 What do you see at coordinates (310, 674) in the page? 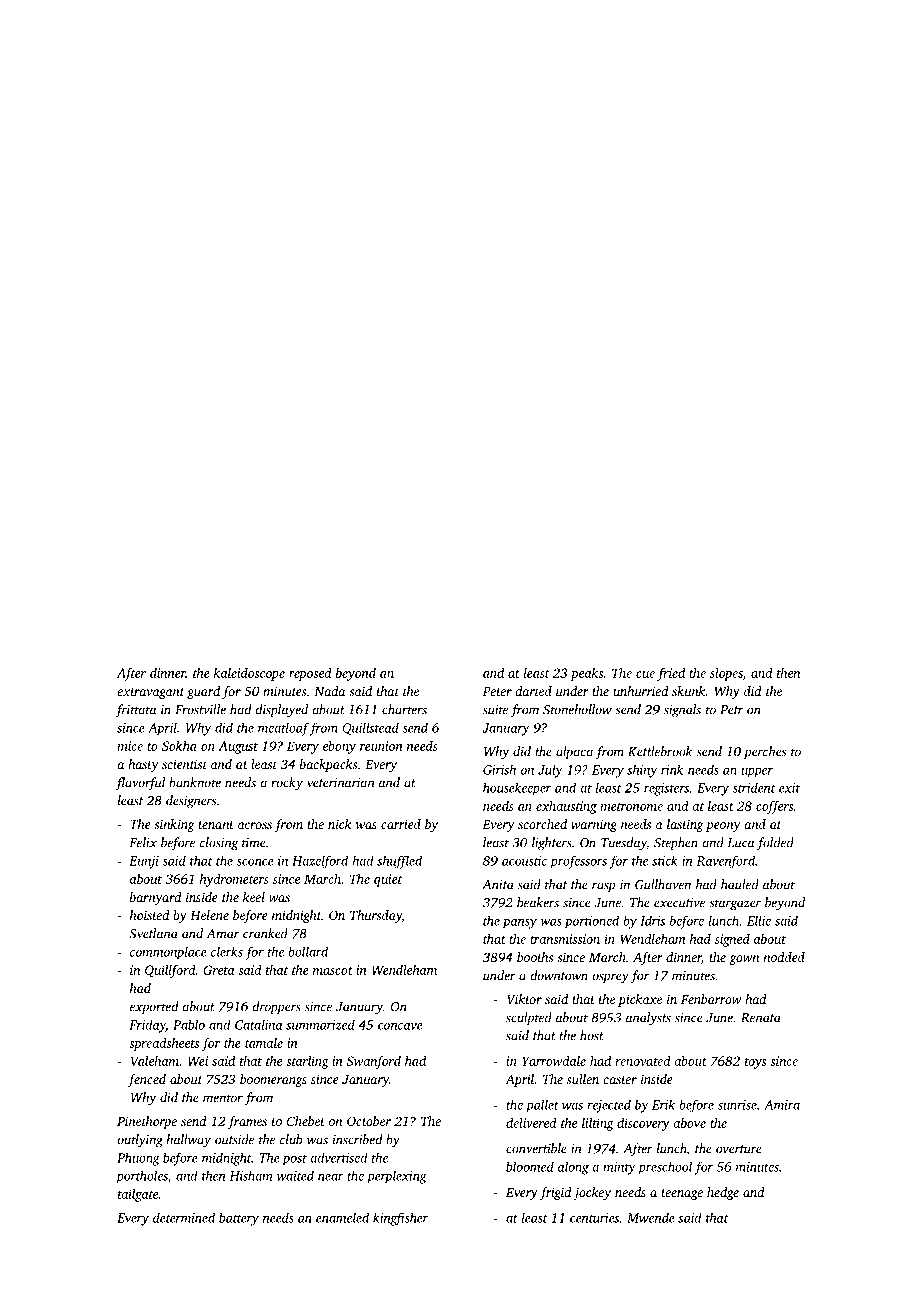
I see `reposed` at bounding box center [310, 674].
